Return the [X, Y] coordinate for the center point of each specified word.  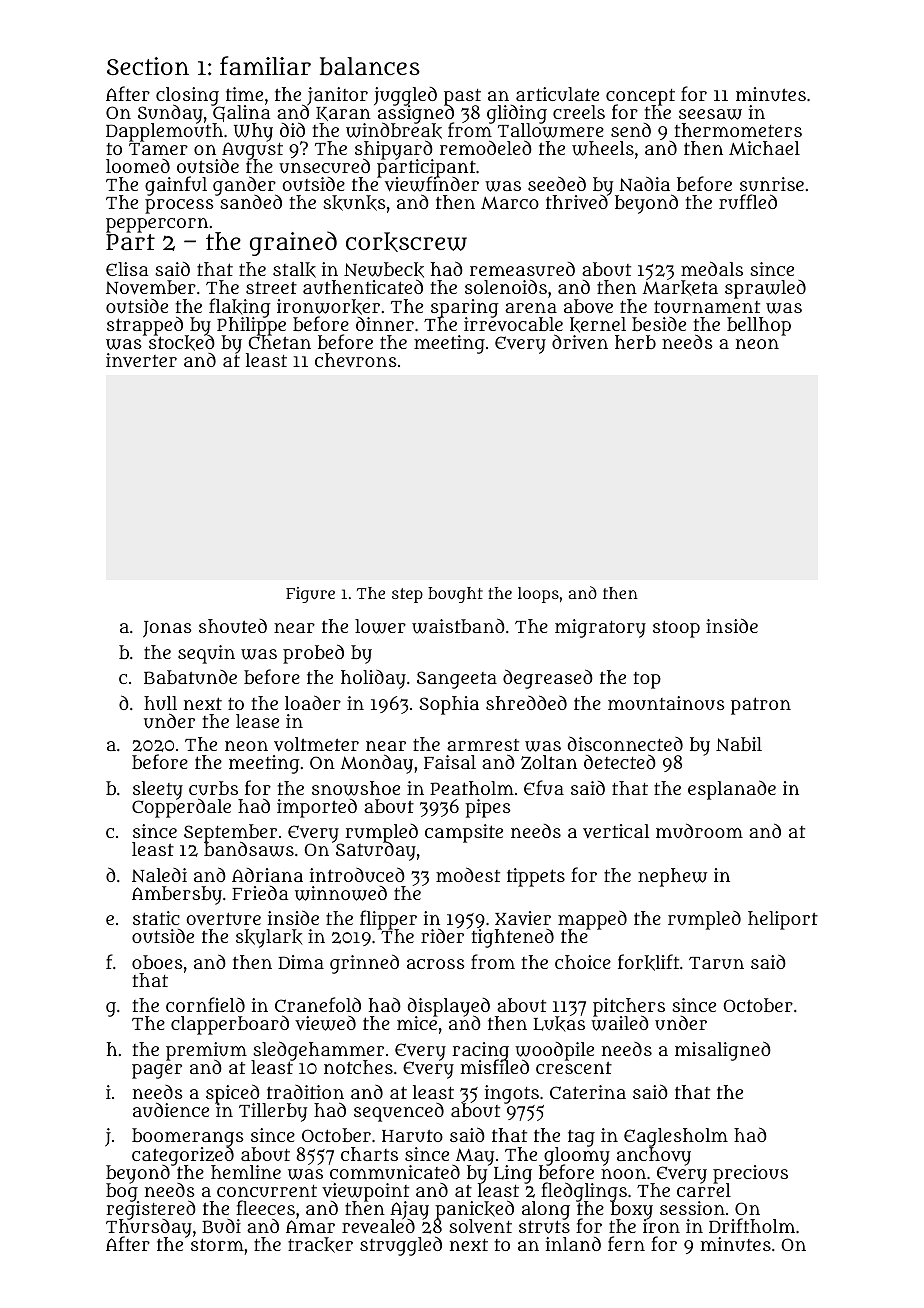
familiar [265, 66]
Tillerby [273, 1112]
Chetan [279, 342]
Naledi [159, 875]
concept [640, 97]
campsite [464, 833]
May [475, 1156]
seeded [557, 183]
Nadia [644, 183]
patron [761, 706]
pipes [488, 808]
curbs [213, 788]
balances [370, 66]
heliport [783, 920]
